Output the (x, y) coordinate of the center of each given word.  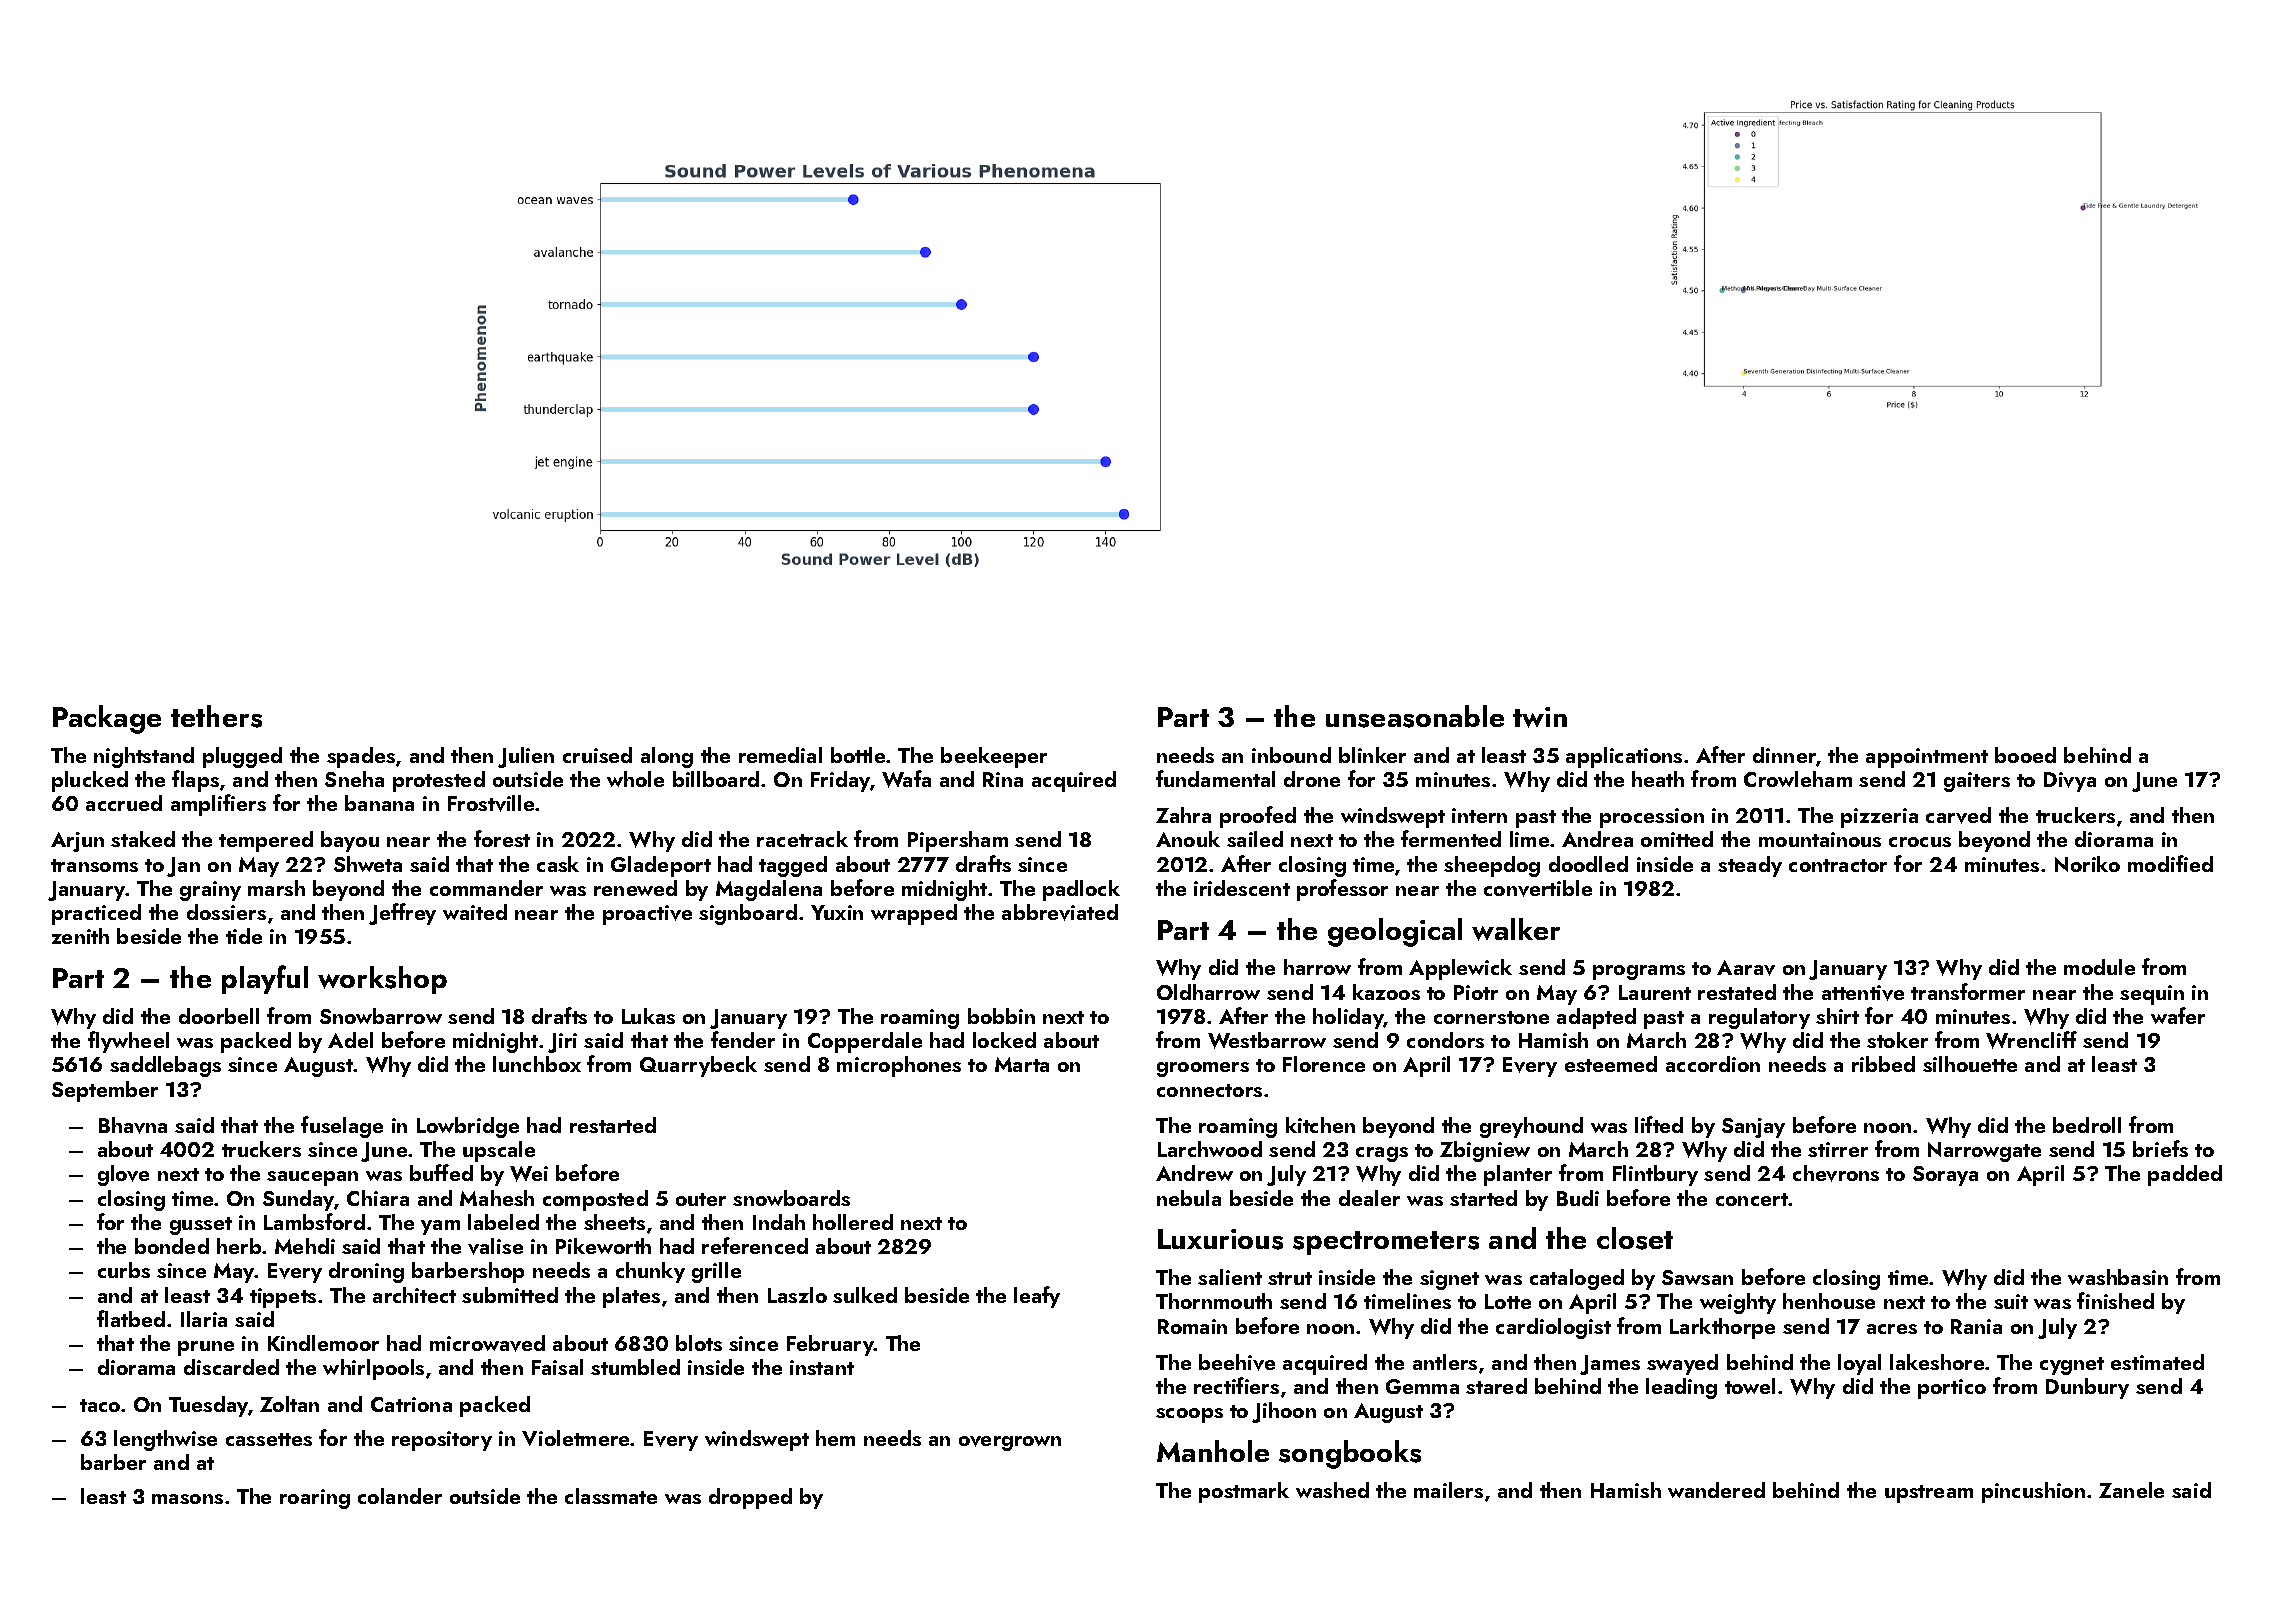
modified (2170, 863)
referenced (755, 1245)
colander (400, 1496)
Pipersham (958, 841)
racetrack (802, 839)
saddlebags (165, 1066)
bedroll (2087, 1125)
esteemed (1611, 1064)
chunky (650, 1272)
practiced (96, 914)
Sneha (354, 779)
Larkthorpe (1722, 1328)
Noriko (2087, 864)
